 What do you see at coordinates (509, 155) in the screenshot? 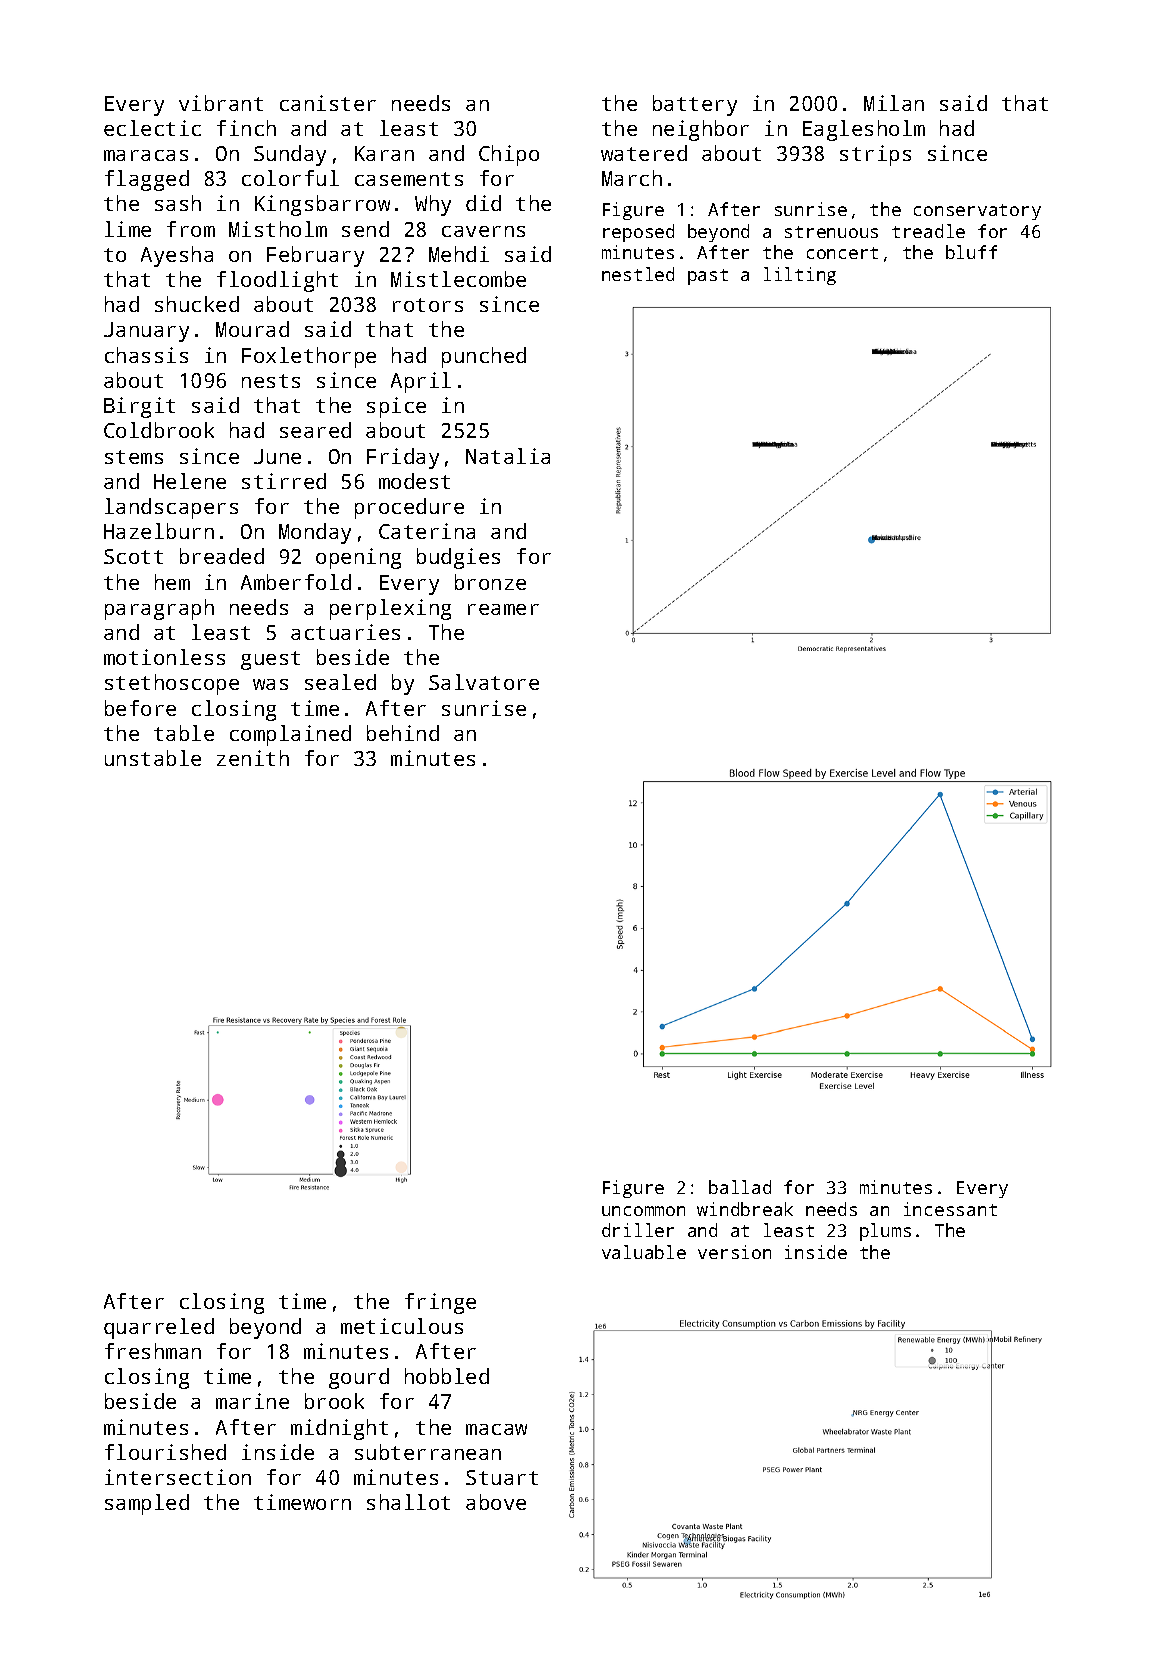
I see `Chipo` at bounding box center [509, 155].
